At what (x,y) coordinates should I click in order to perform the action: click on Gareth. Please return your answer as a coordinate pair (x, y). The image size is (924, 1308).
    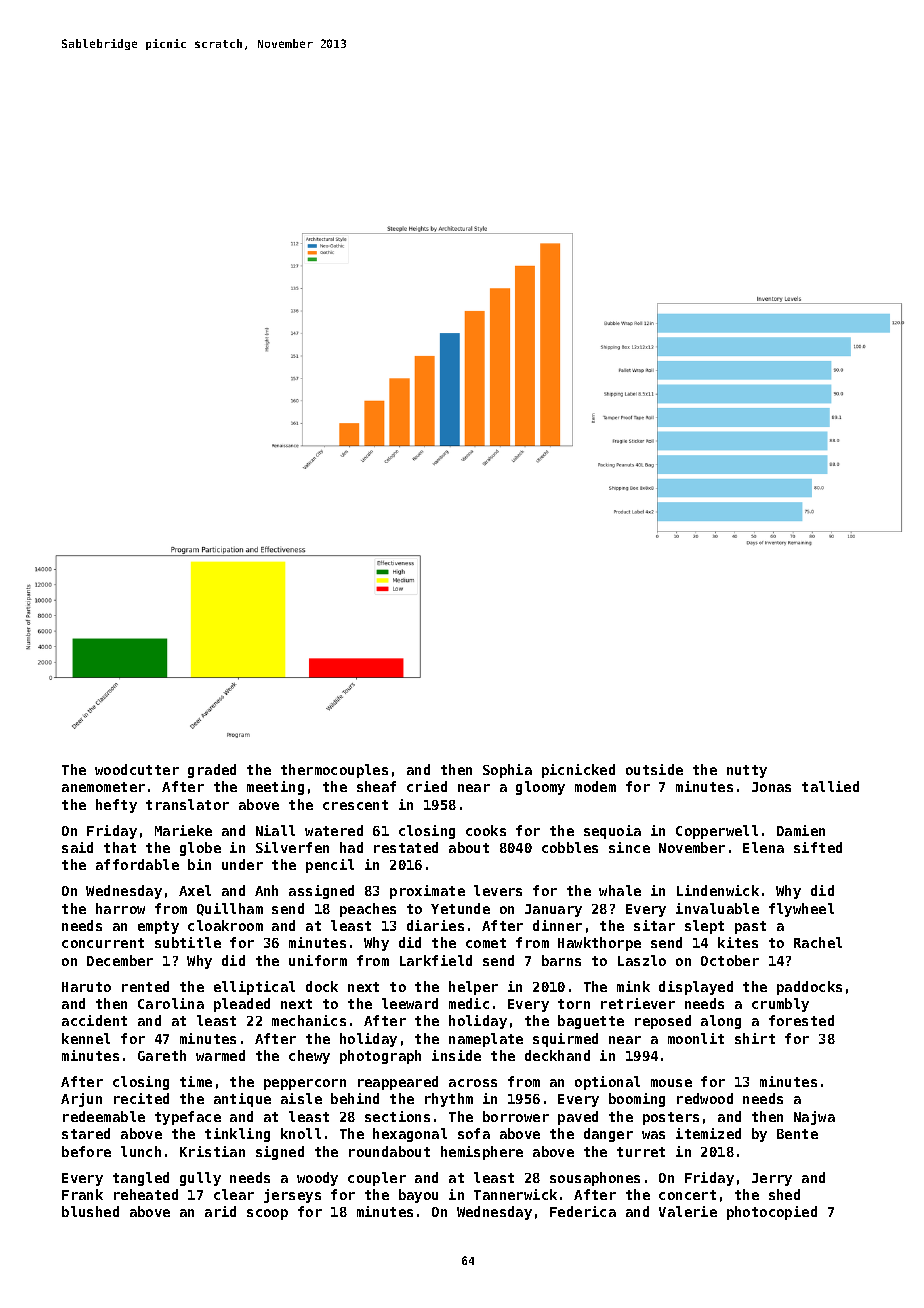
    Looking at the image, I should click on (162, 1055).
